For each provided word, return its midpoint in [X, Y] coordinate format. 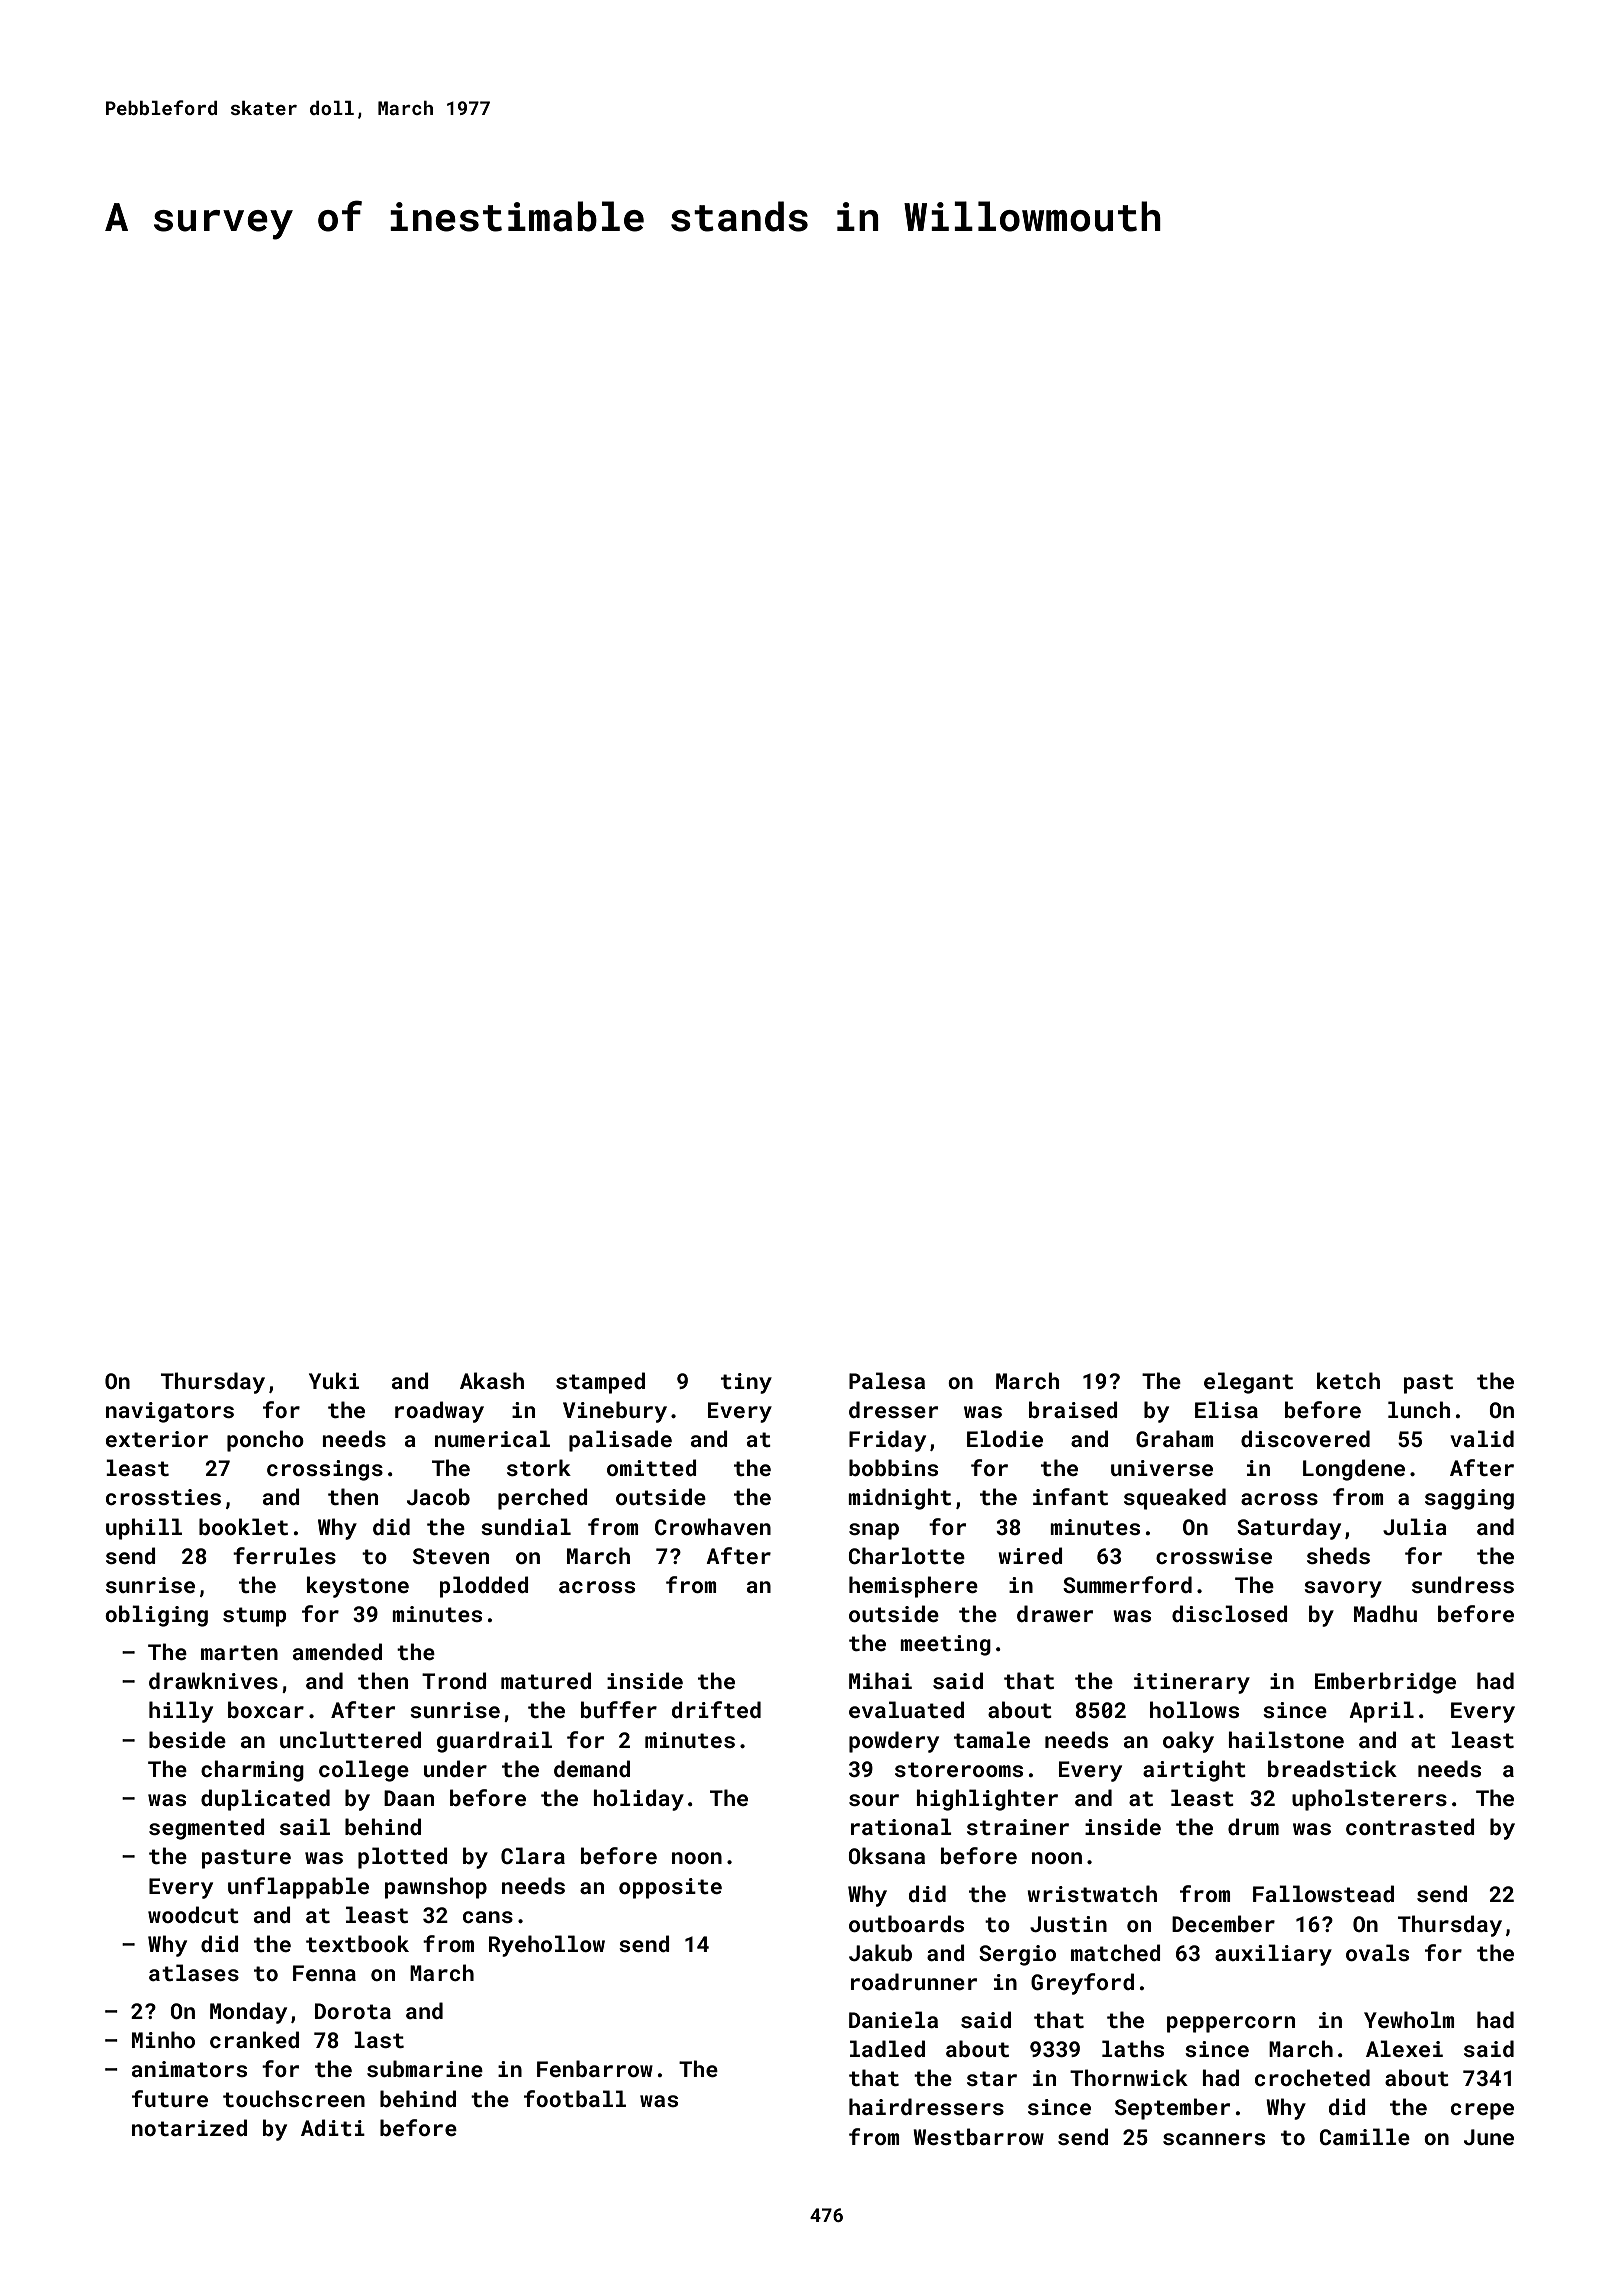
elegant [1248, 1383]
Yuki [334, 1380]
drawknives [213, 1680]
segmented [207, 1829]
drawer [1055, 1613]
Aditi [333, 2127]
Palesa [887, 1380]
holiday [638, 1800]
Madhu [1385, 1613]
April [1381, 1712]
